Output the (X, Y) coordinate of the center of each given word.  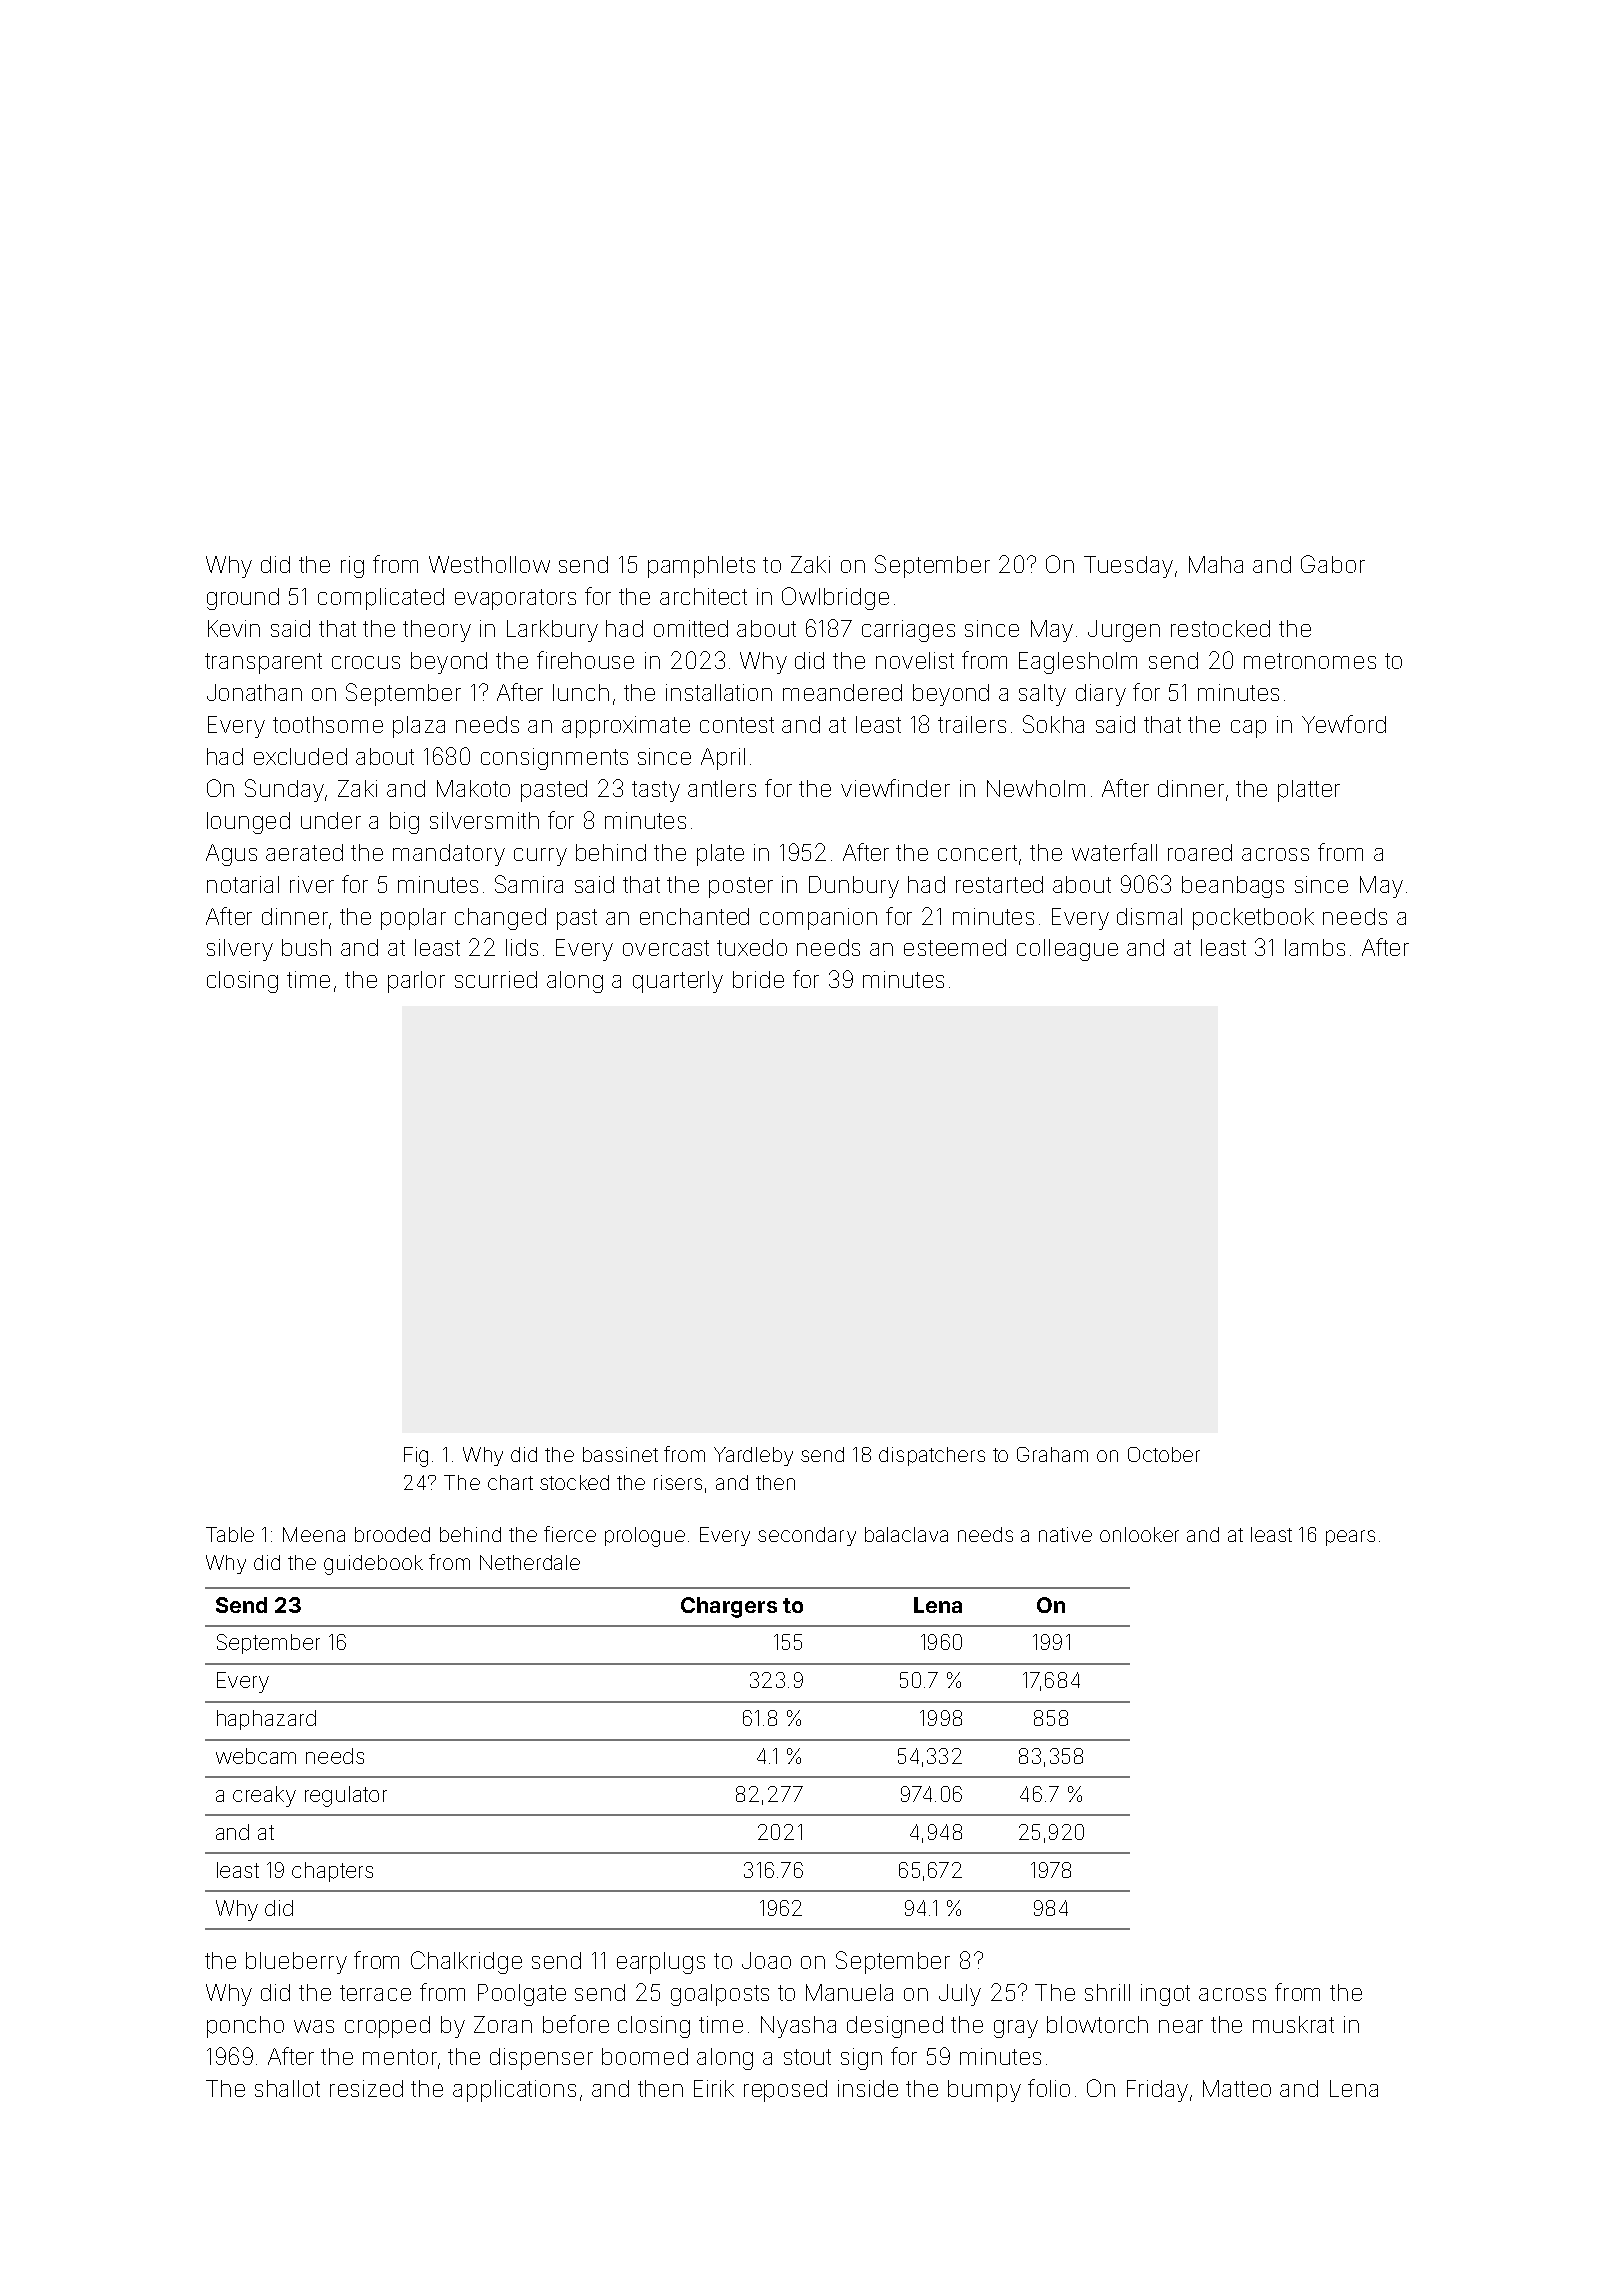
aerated (304, 852)
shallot (287, 2088)
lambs (1315, 947)
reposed (785, 2091)
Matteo (1237, 2088)
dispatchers (932, 1456)
